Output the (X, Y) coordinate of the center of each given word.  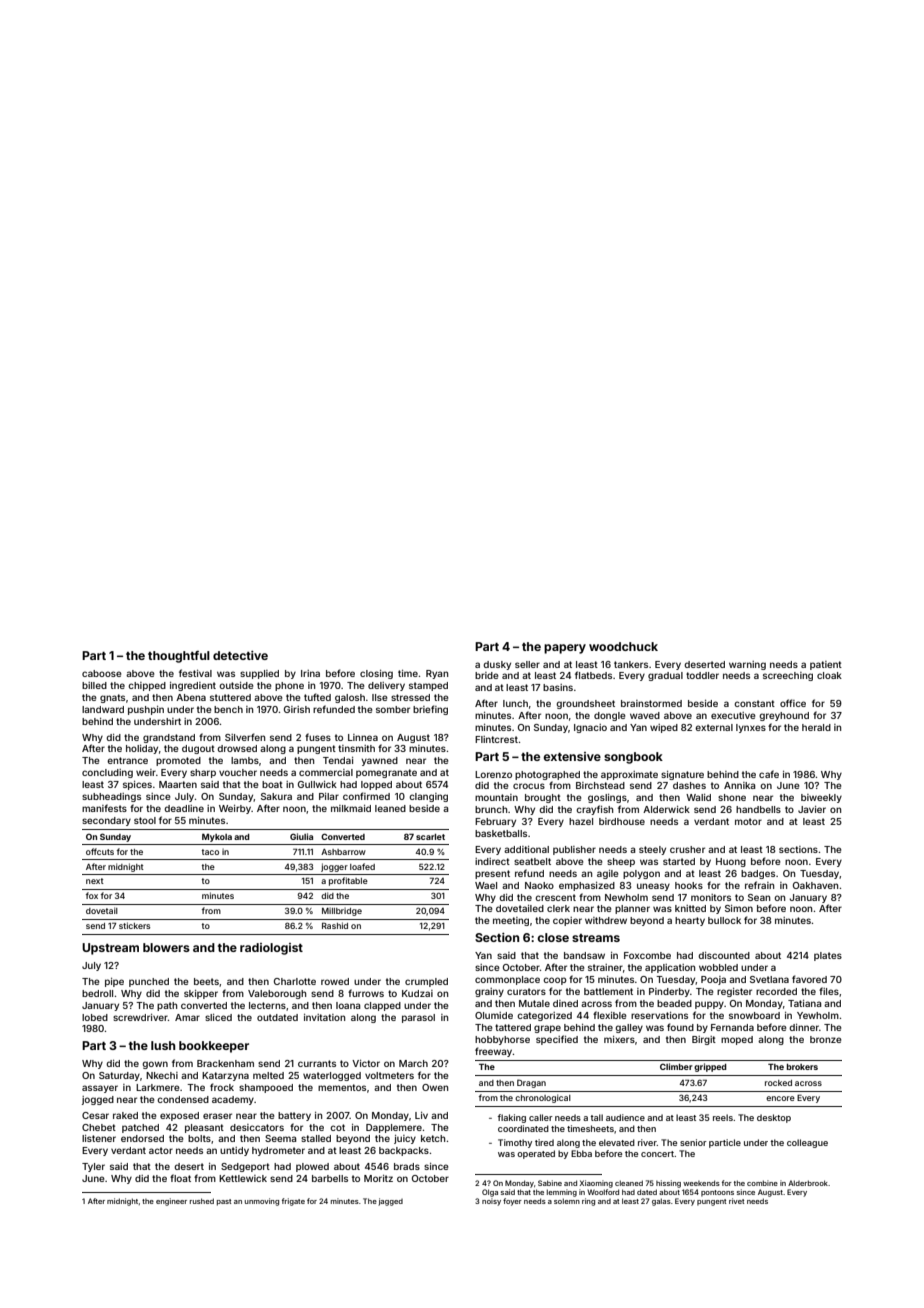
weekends (701, 1183)
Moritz (378, 1178)
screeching (788, 676)
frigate (293, 1202)
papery (565, 649)
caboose (102, 673)
